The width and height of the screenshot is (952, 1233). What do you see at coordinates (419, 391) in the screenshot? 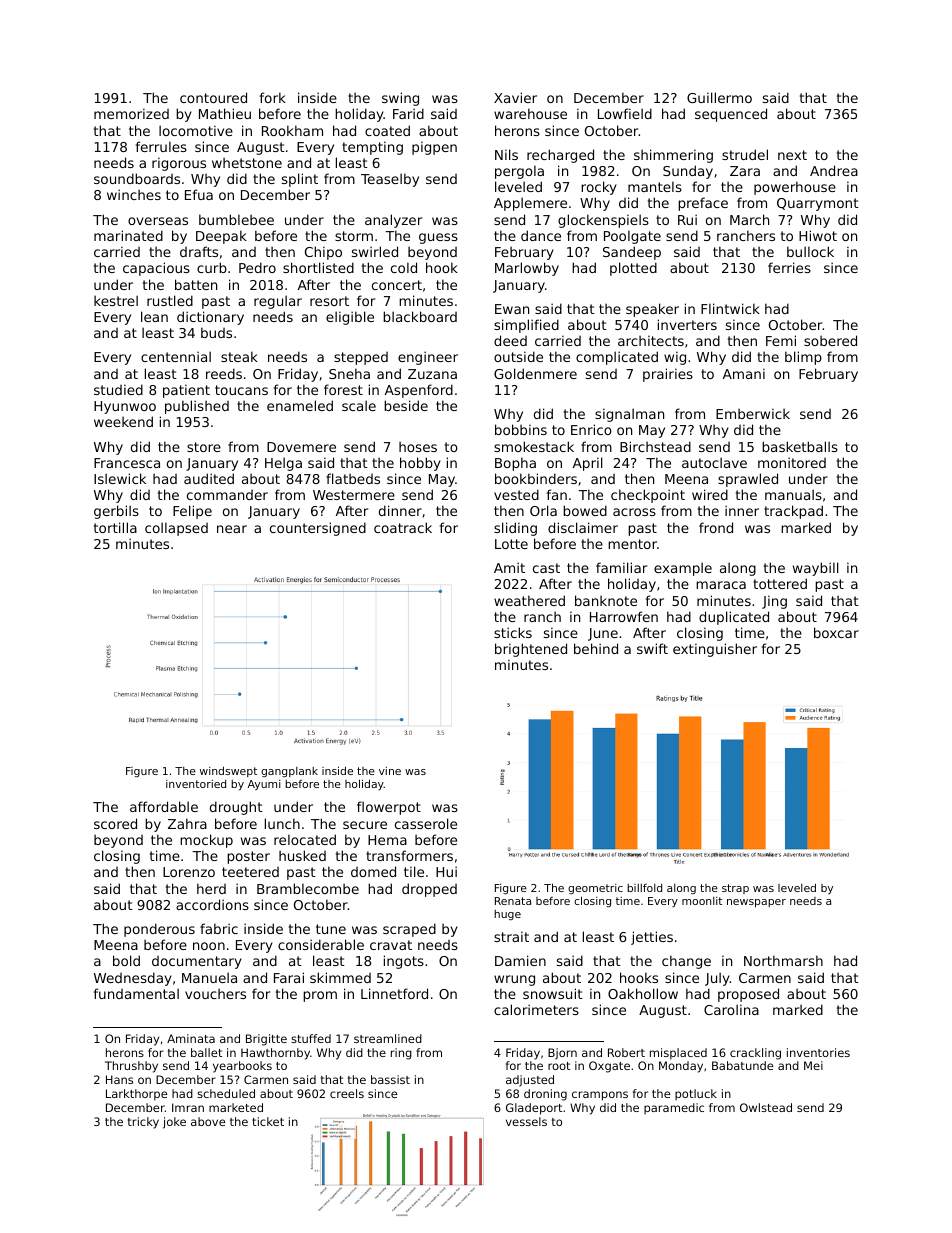
I see `Aspenford` at bounding box center [419, 391].
